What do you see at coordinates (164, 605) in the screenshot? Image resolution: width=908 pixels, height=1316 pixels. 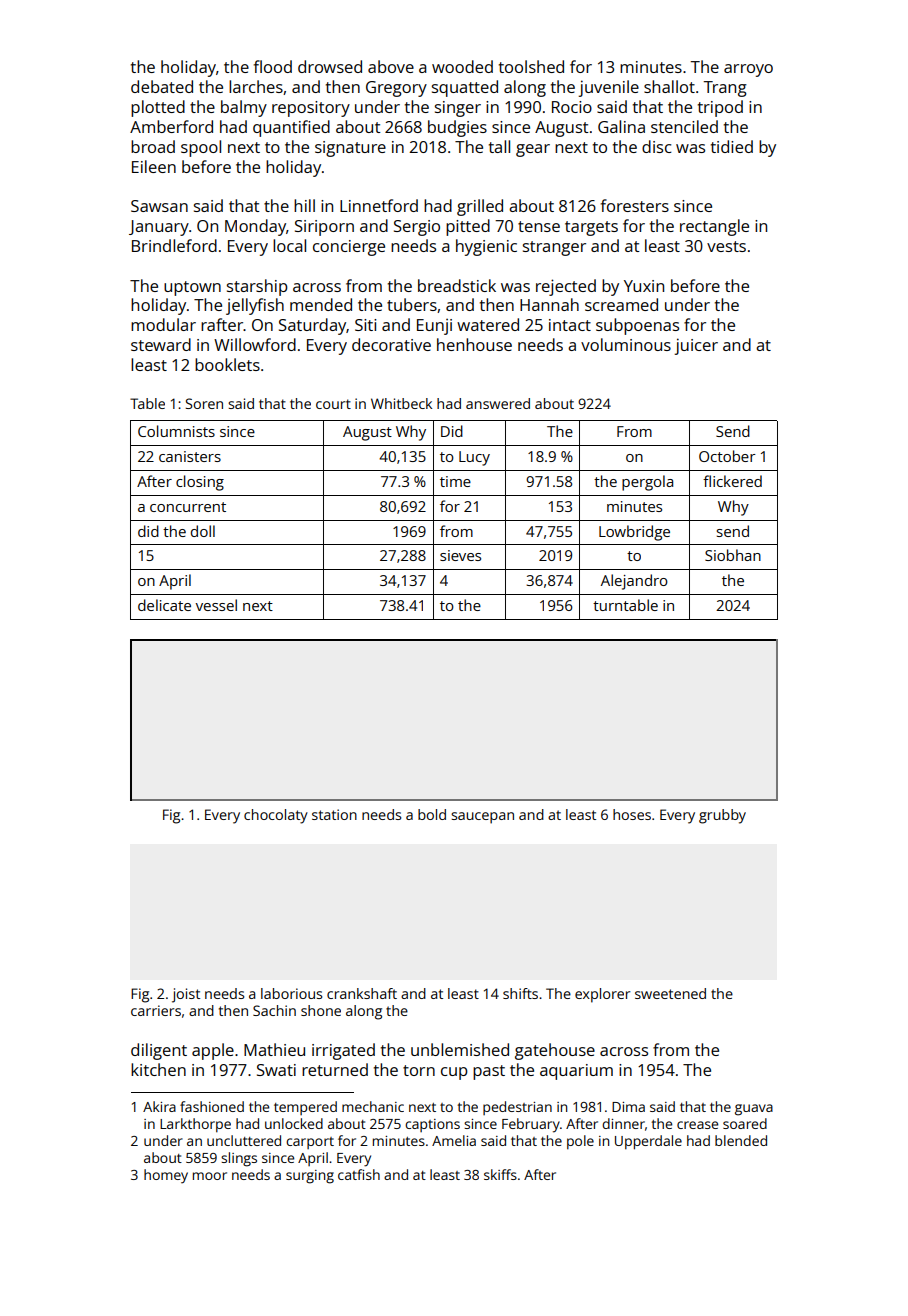 I see `delicate` at bounding box center [164, 605].
